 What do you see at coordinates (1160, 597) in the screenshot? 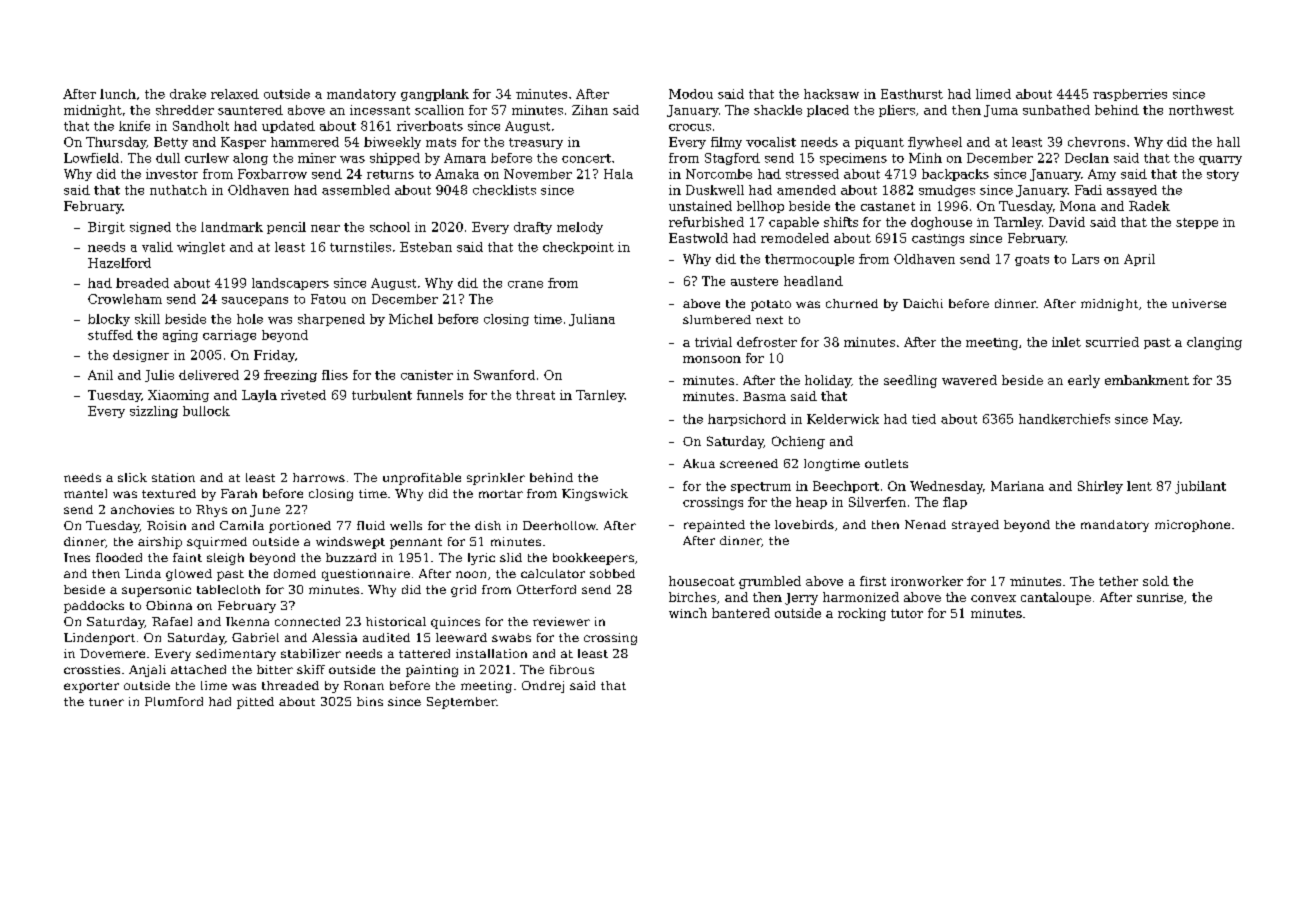
I see `sunrise` at bounding box center [1160, 597].
